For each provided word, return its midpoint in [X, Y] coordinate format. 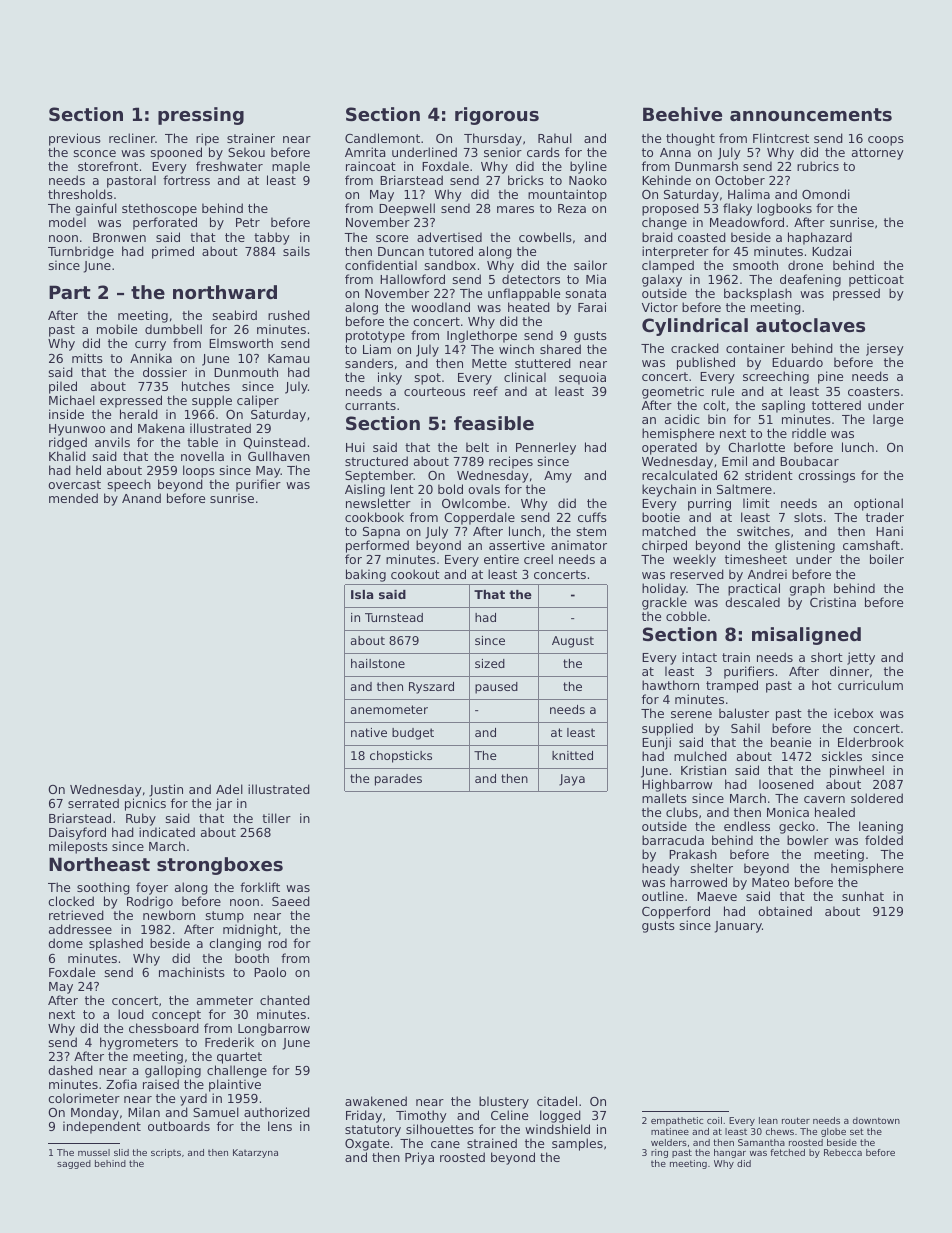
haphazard [820, 238]
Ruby [141, 819]
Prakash [693, 854]
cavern [824, 799]
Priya [419, 1158]
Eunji [656, 743]
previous [75, 139]
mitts [87, 358]
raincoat [371, 166]
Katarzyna [255, 1153]
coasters [874, 391]
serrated [93, 803]
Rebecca [843, 1152]
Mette [489, 363]
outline [663, 896]
